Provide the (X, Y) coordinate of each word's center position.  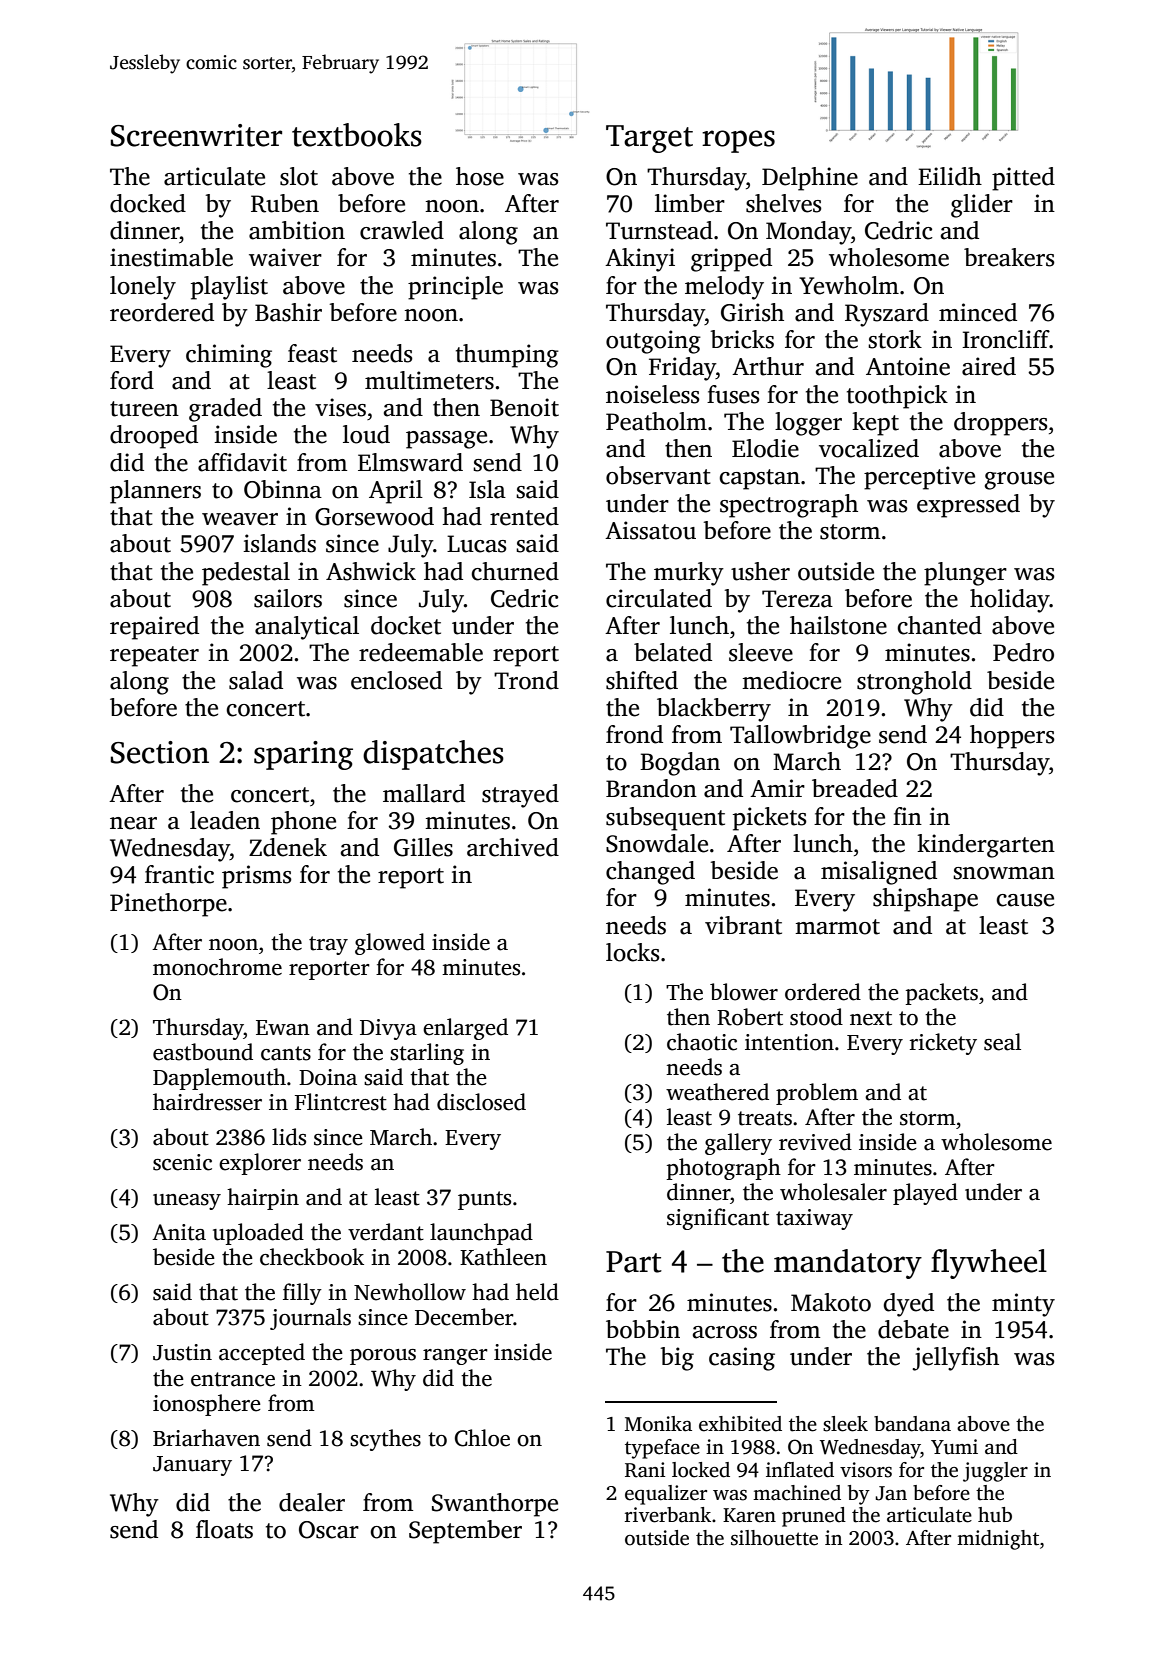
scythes (385, 1440)
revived (815, 1142)
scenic (182, 1162)
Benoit (524, 407)
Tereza (797, 599)
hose (480, 176)
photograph (723, 1169)
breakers (1009, 257)
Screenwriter (196, 135)
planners (155, 492)
